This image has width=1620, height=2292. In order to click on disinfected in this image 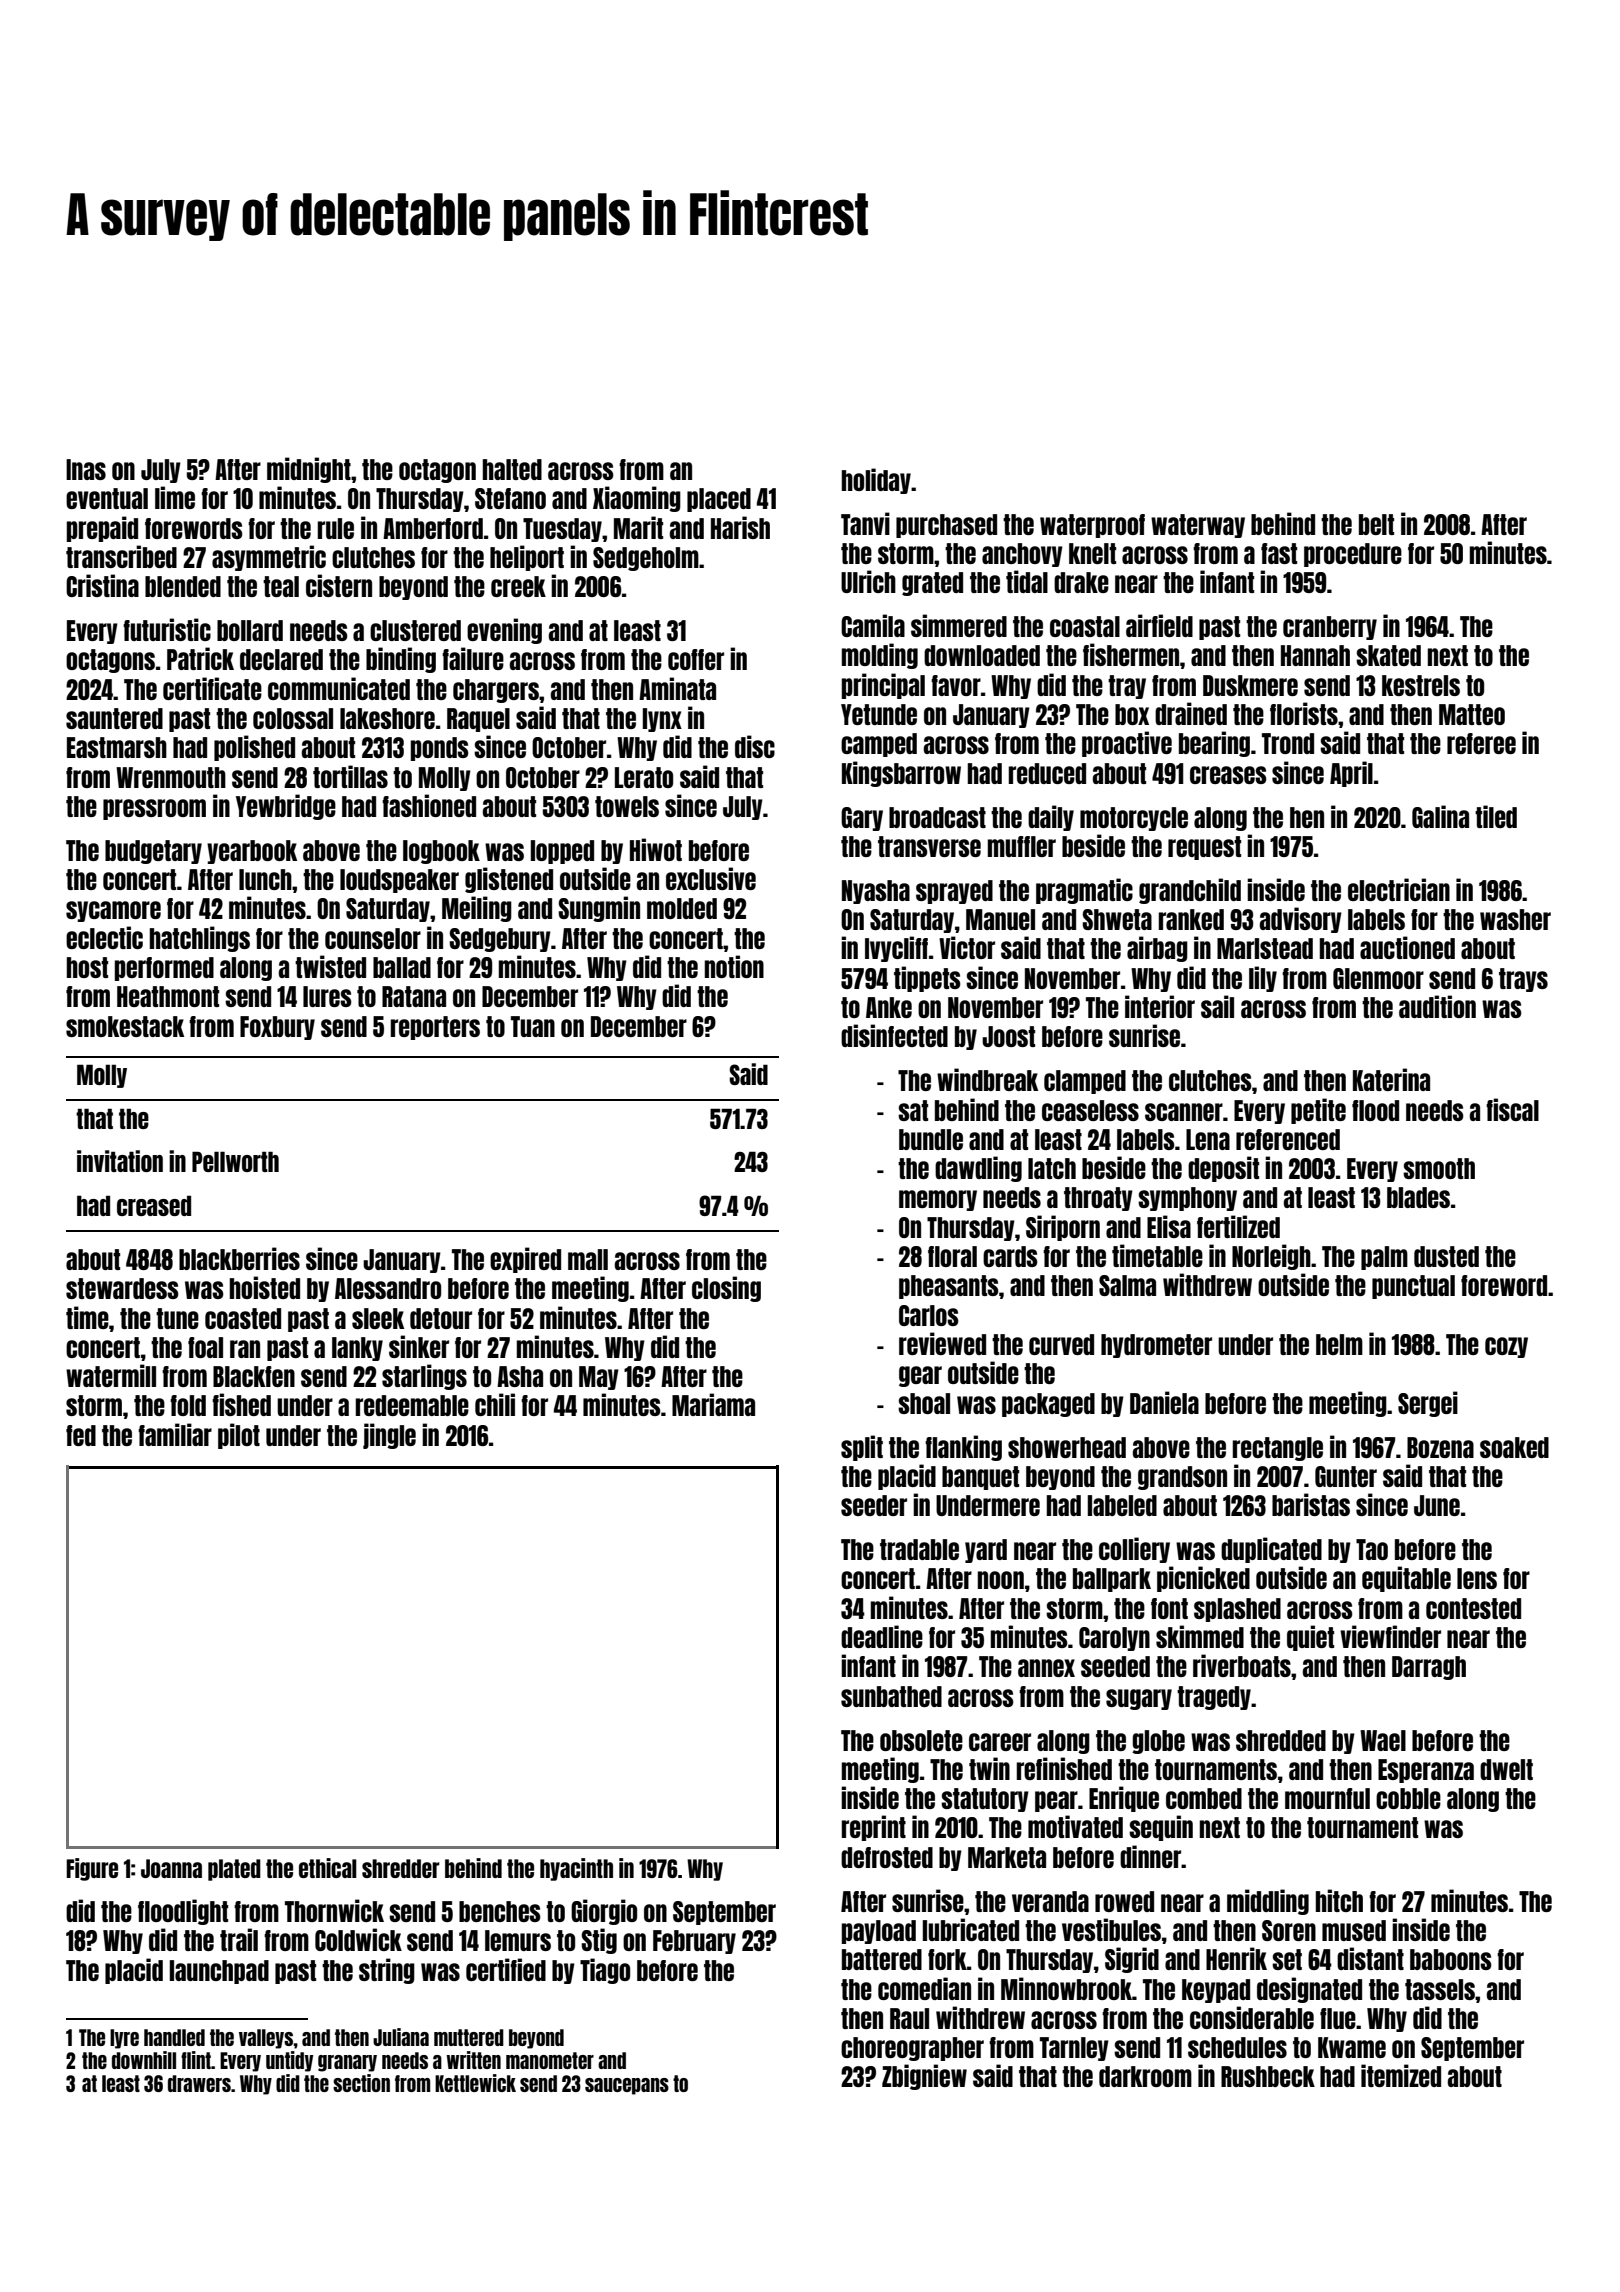, I will do `click(894, 1035)`.
